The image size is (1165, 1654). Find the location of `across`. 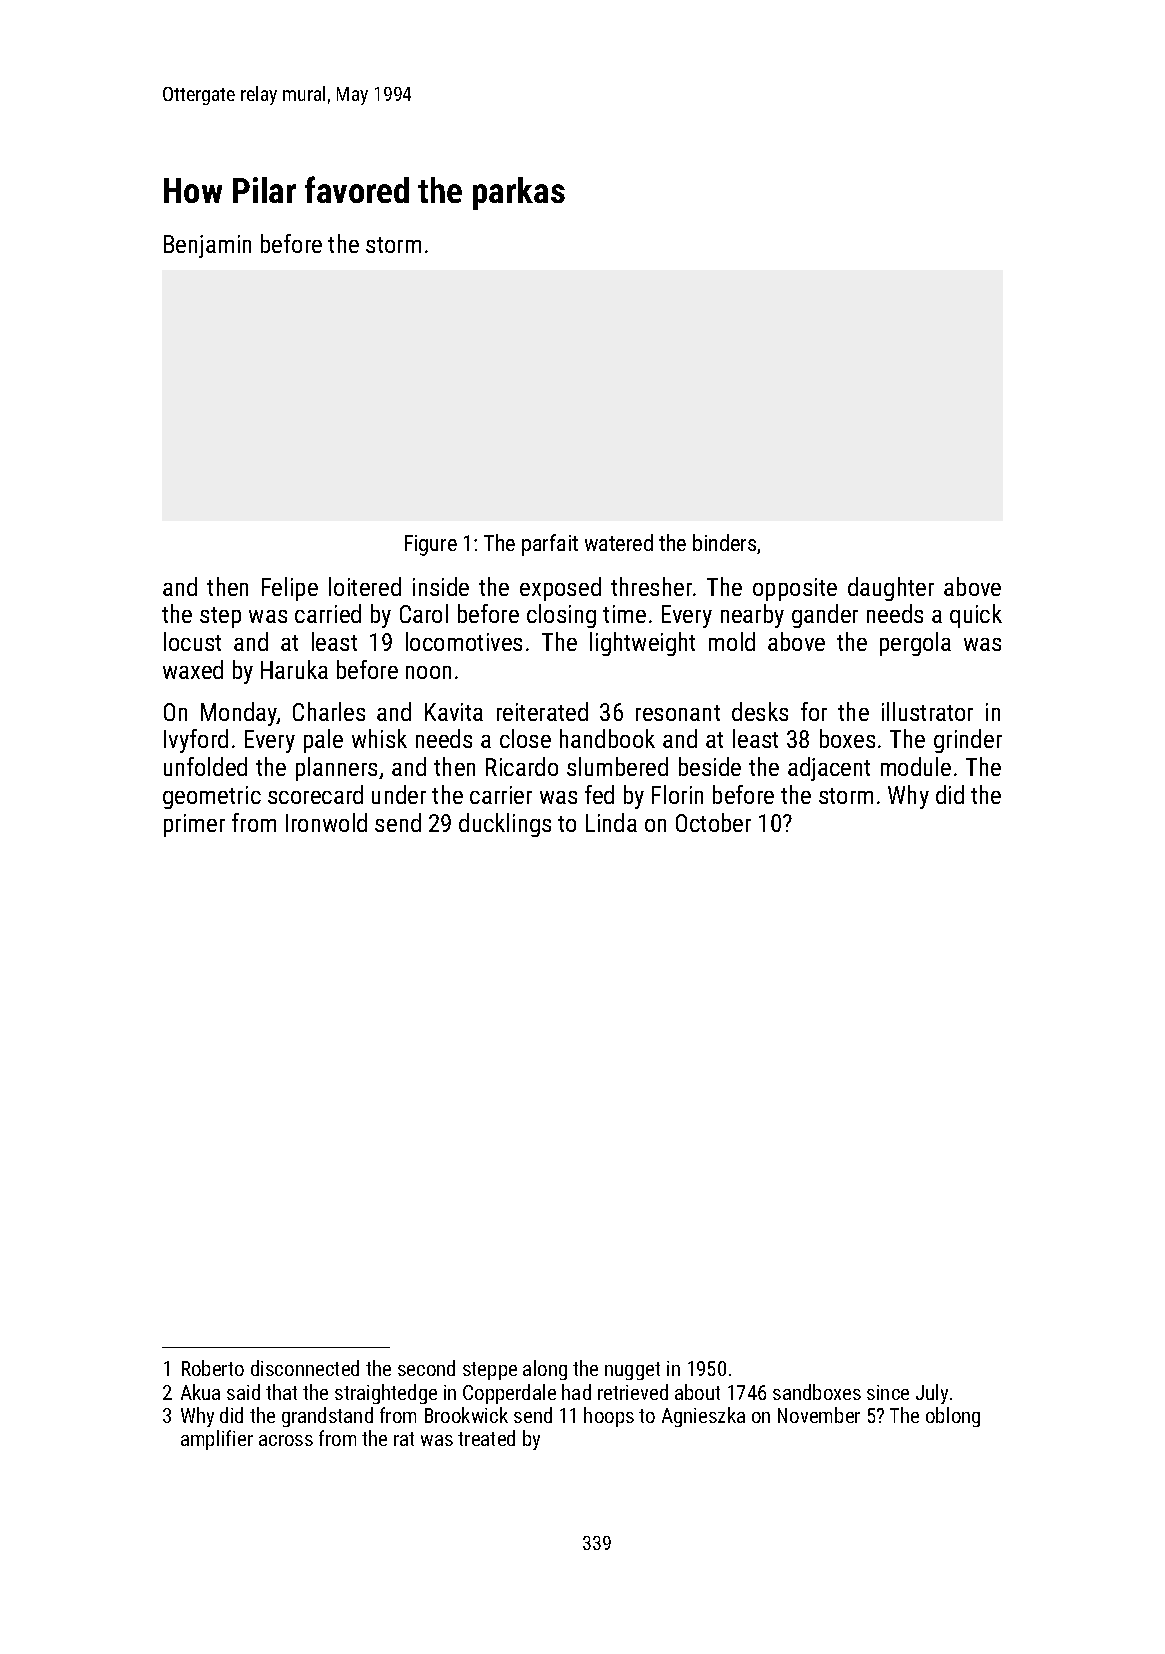

across is located at coordinates (286, 1440).
